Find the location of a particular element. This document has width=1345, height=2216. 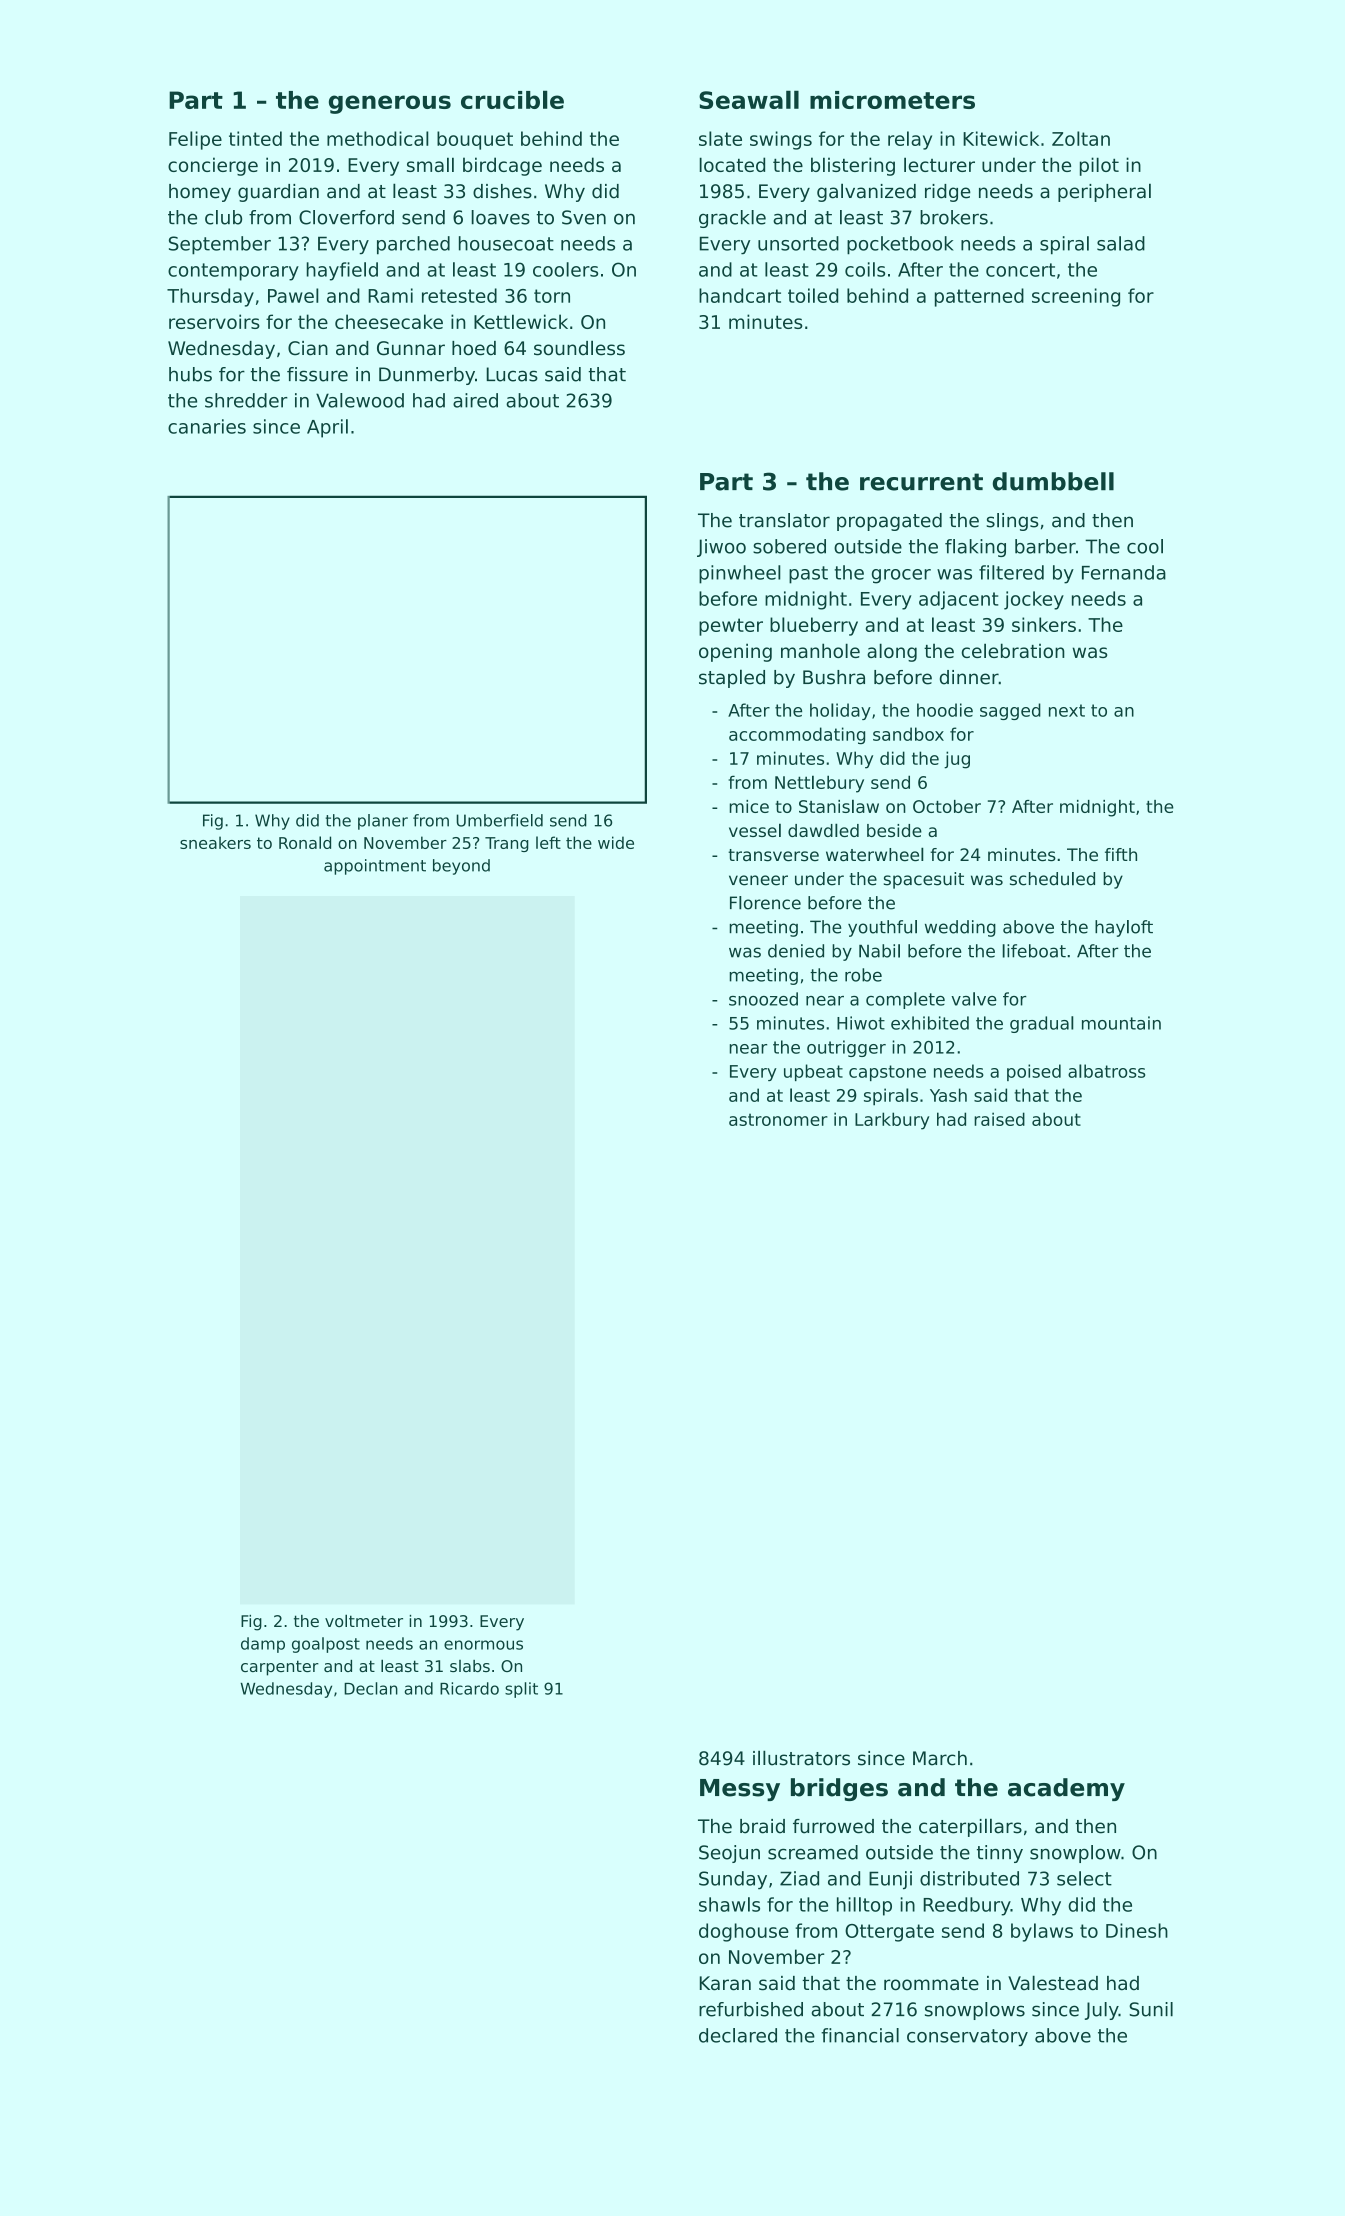

voltmeter is located at coordinates (364, 1620).
